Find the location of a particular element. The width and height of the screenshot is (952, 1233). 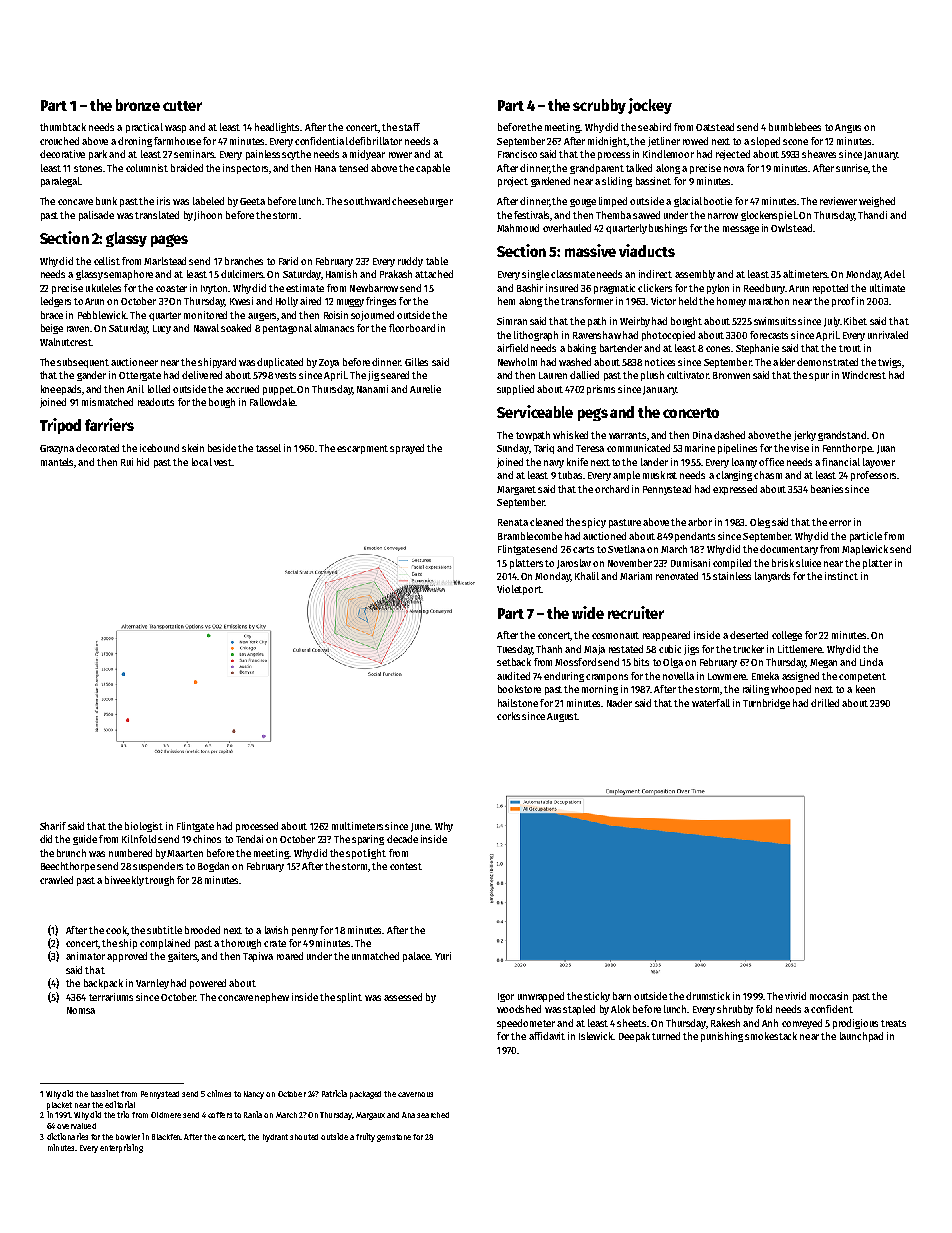

contest is located at coordinates (406, 866).
